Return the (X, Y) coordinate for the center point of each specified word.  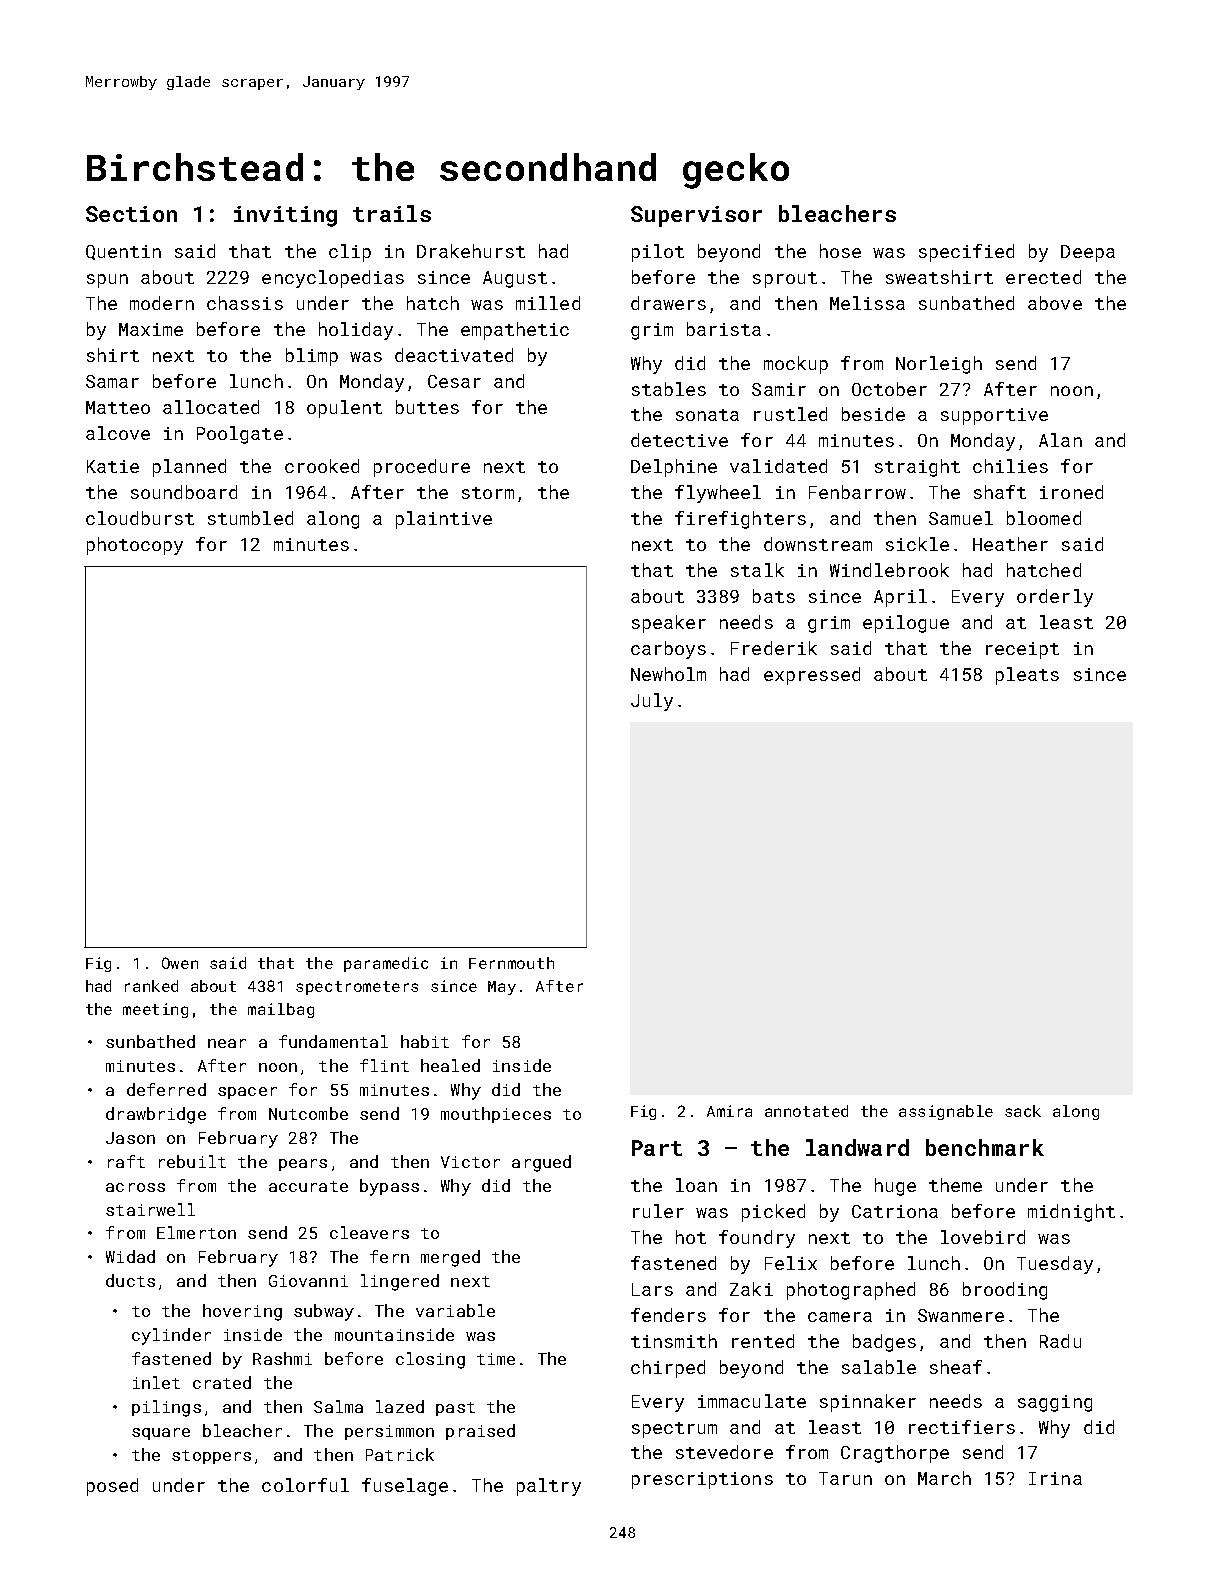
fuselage (405, 1487)
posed (112, 1487)
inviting (285, 216)
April (900, 598)
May (502, 988)
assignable (946, 1112)
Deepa (1088, 253)
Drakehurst (471, 251)
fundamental (333, 1041)
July (652, 702)
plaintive (444, 520)
